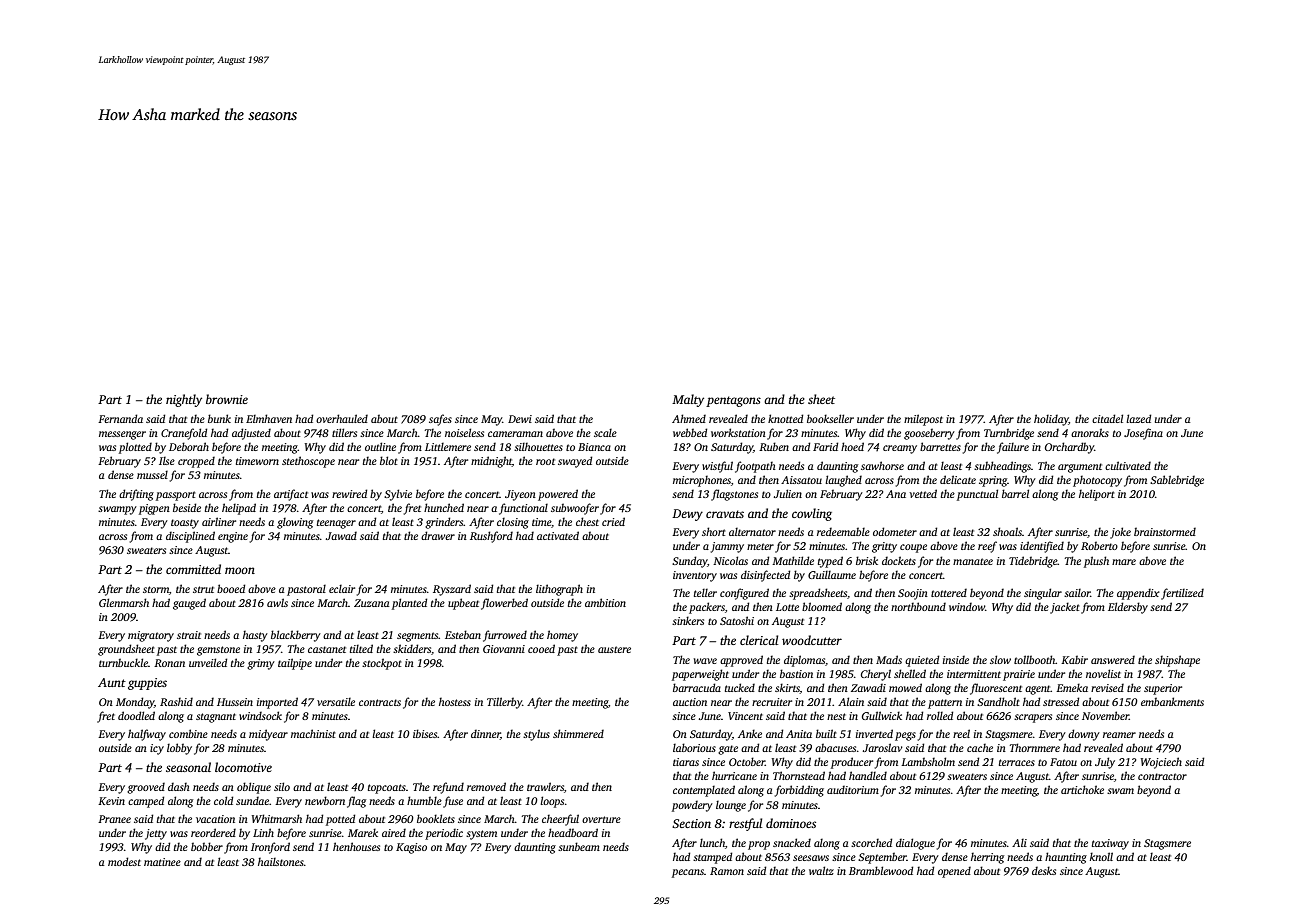 This document has height=924, width=1308. Describe the element at coordinates (123, 662) in the document. I see `turnbuckle` at that location.
